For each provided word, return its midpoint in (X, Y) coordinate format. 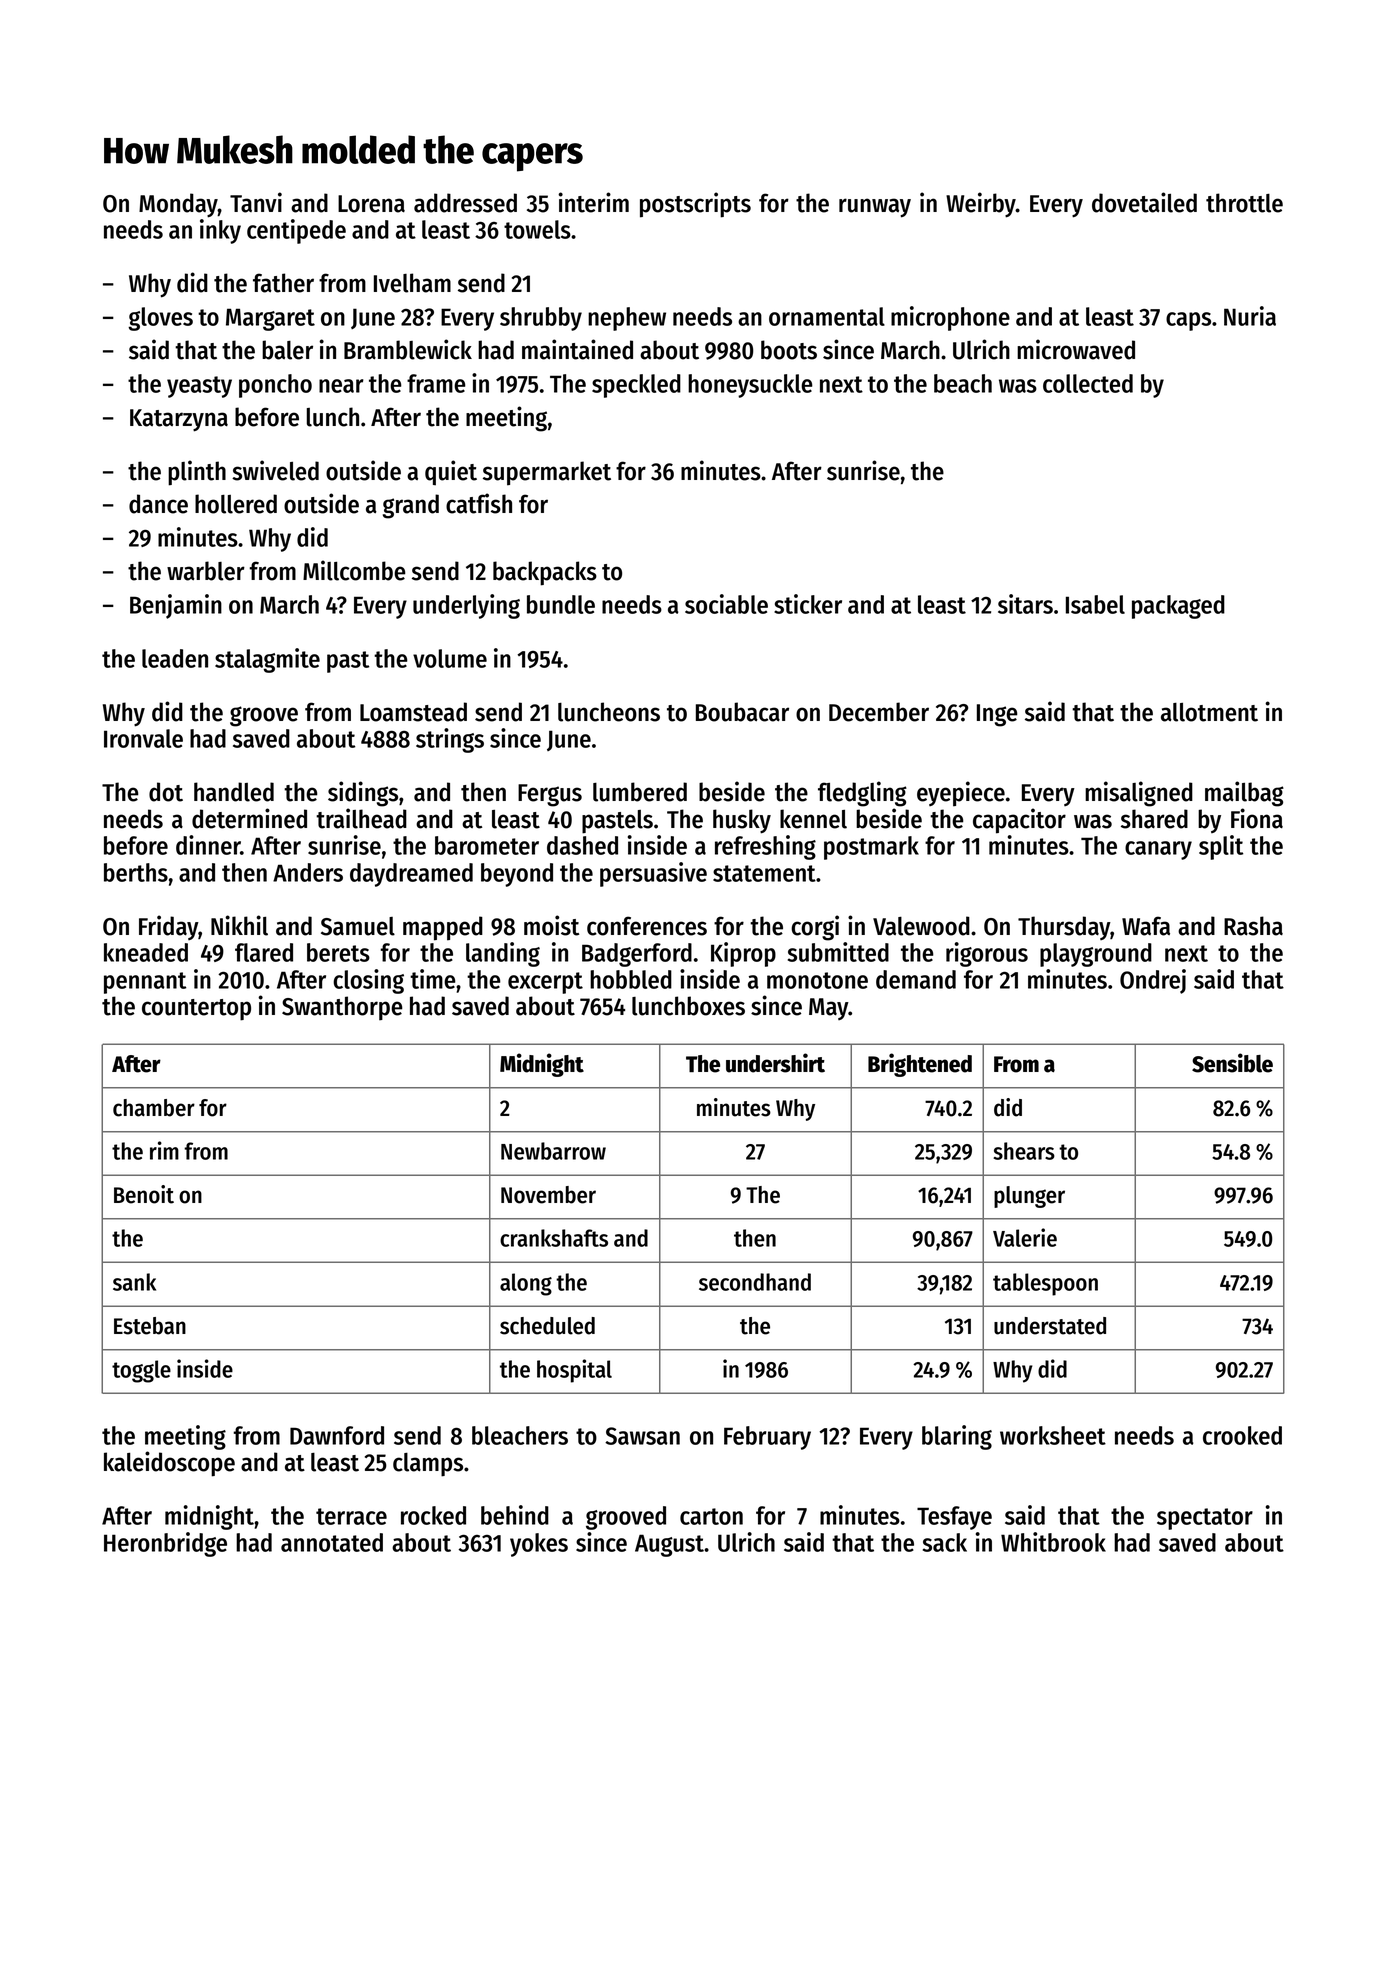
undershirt (775, 1063)
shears (1024, 1151)
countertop (196, 1010)
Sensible (1232, 1063)
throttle (1244, 203)
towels (537, 229)
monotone (817, 980)
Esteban (150, 1326)
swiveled (275, 470)
